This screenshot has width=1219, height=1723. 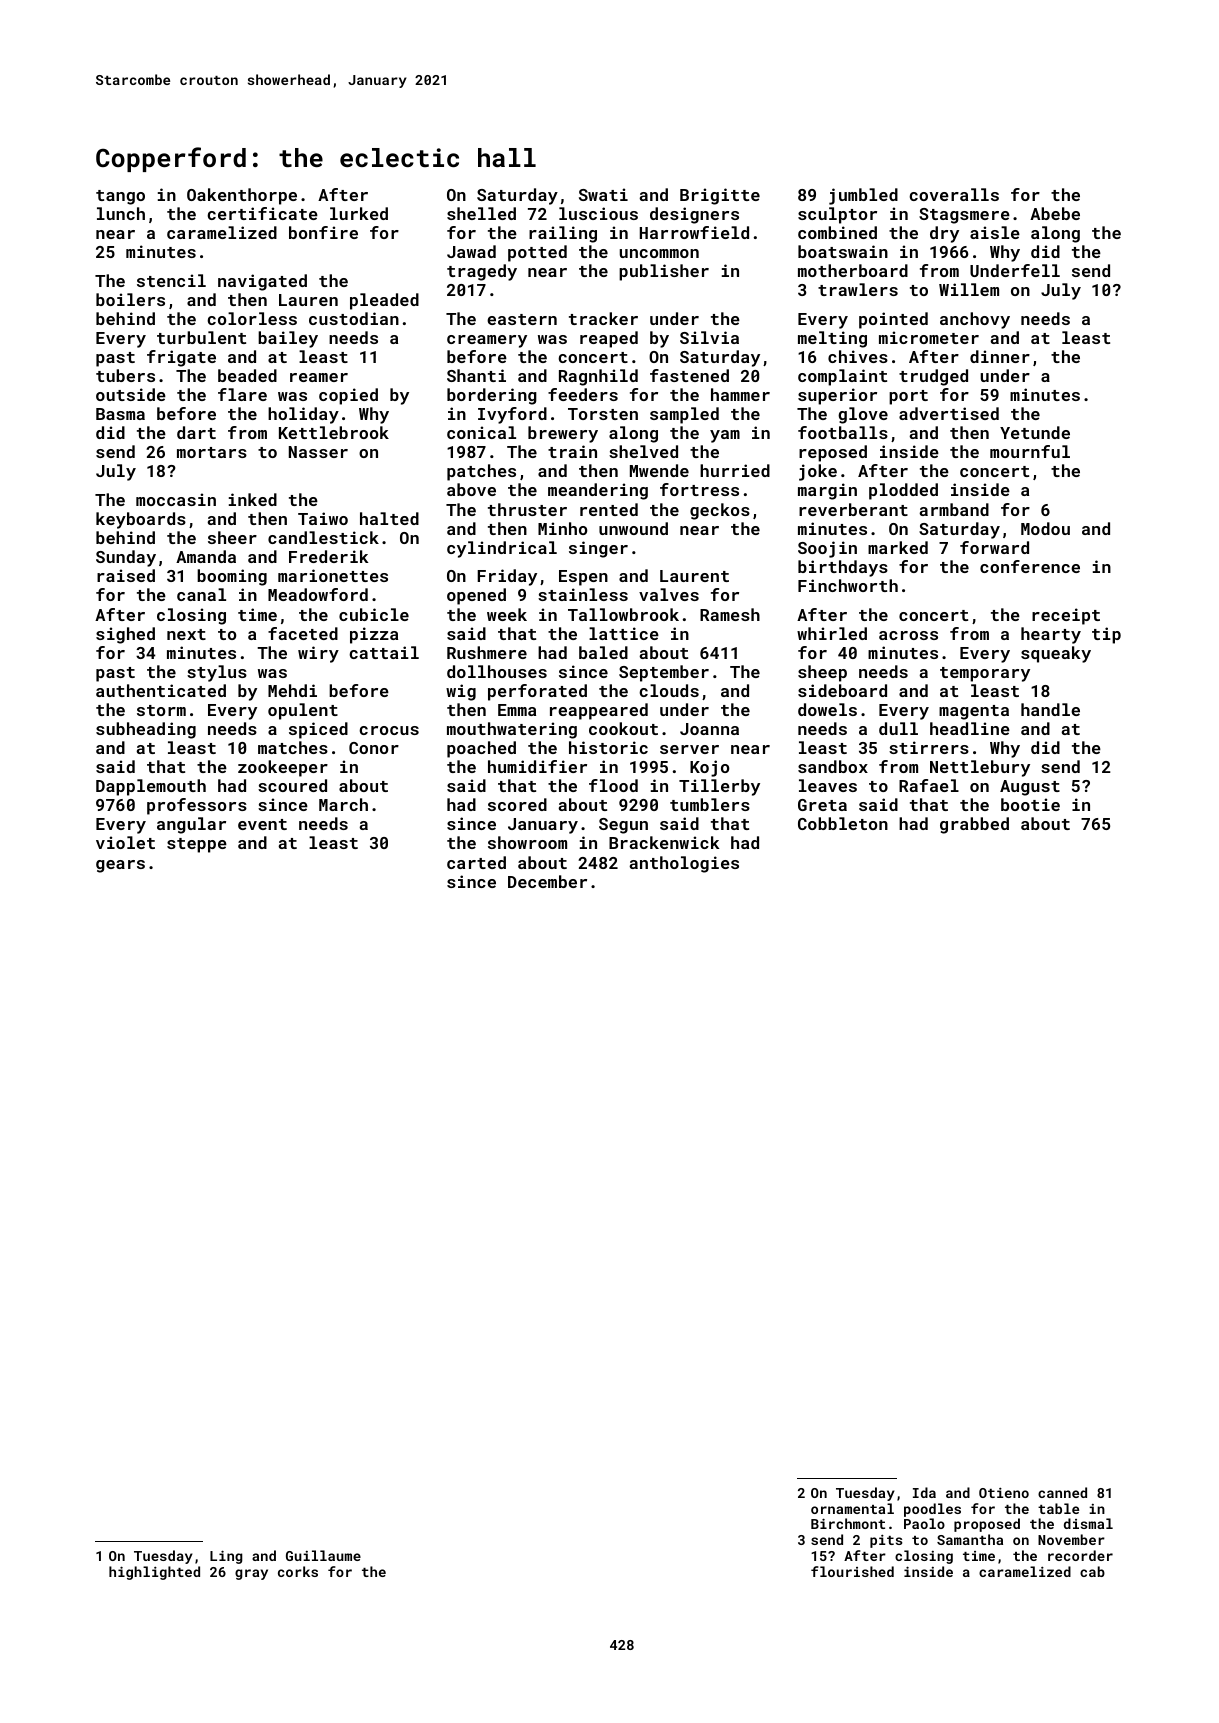 What do you see at coordinates (1088, 1523) in the screenshot?
I see `dismal` at bounding box center [1088, 1523].
